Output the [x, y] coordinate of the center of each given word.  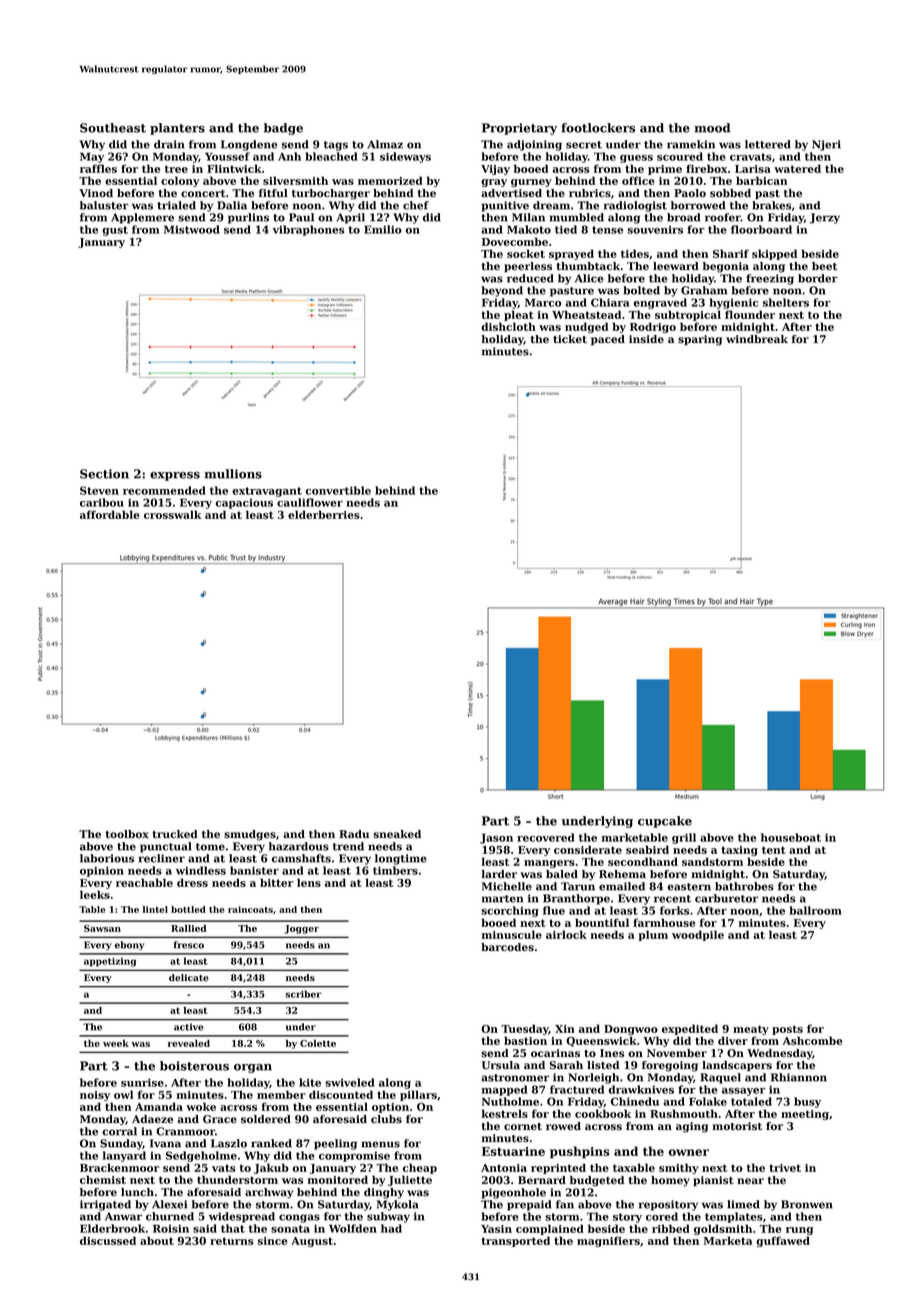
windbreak [757, 339]
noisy [95, 1096]
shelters [786, 302]
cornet [523, 1127]
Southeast [113, 128]
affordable [110, 514]
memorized [390, 180]
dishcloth [508, 326]
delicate [189, 977]
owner [689, 1152]
